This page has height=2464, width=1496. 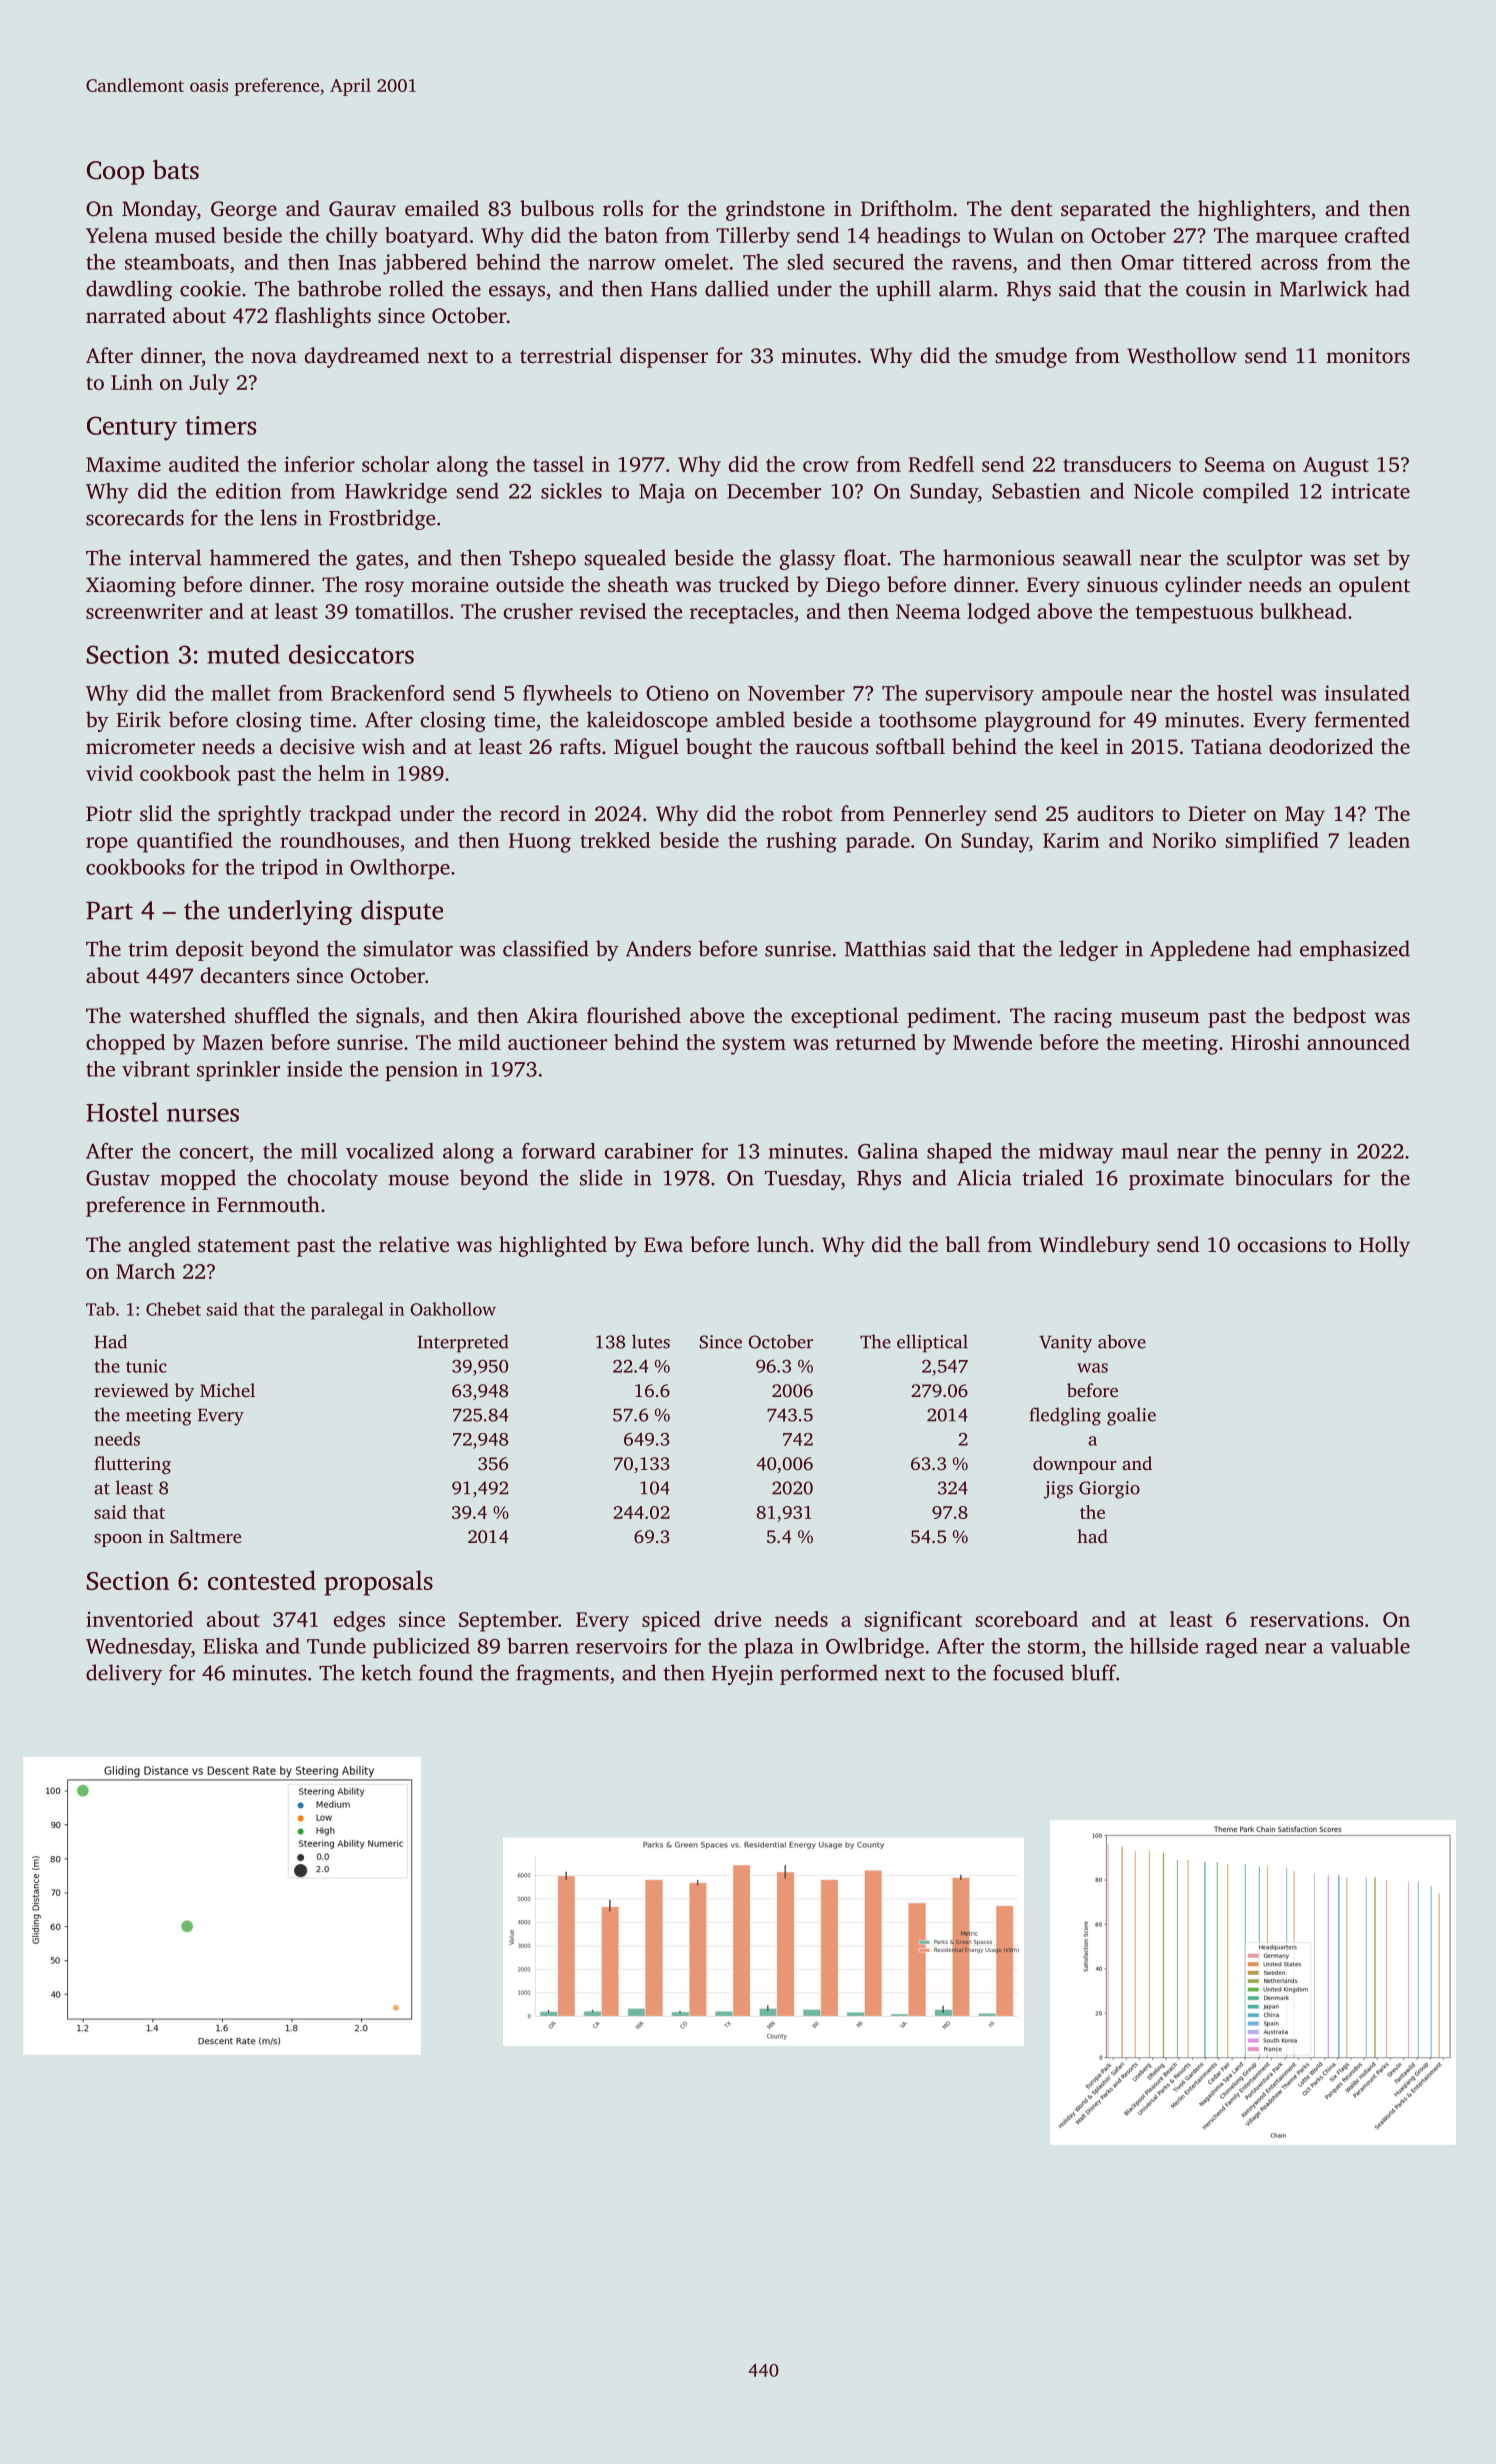 I want to click on fluttering, so click(x=132, y=1465).
